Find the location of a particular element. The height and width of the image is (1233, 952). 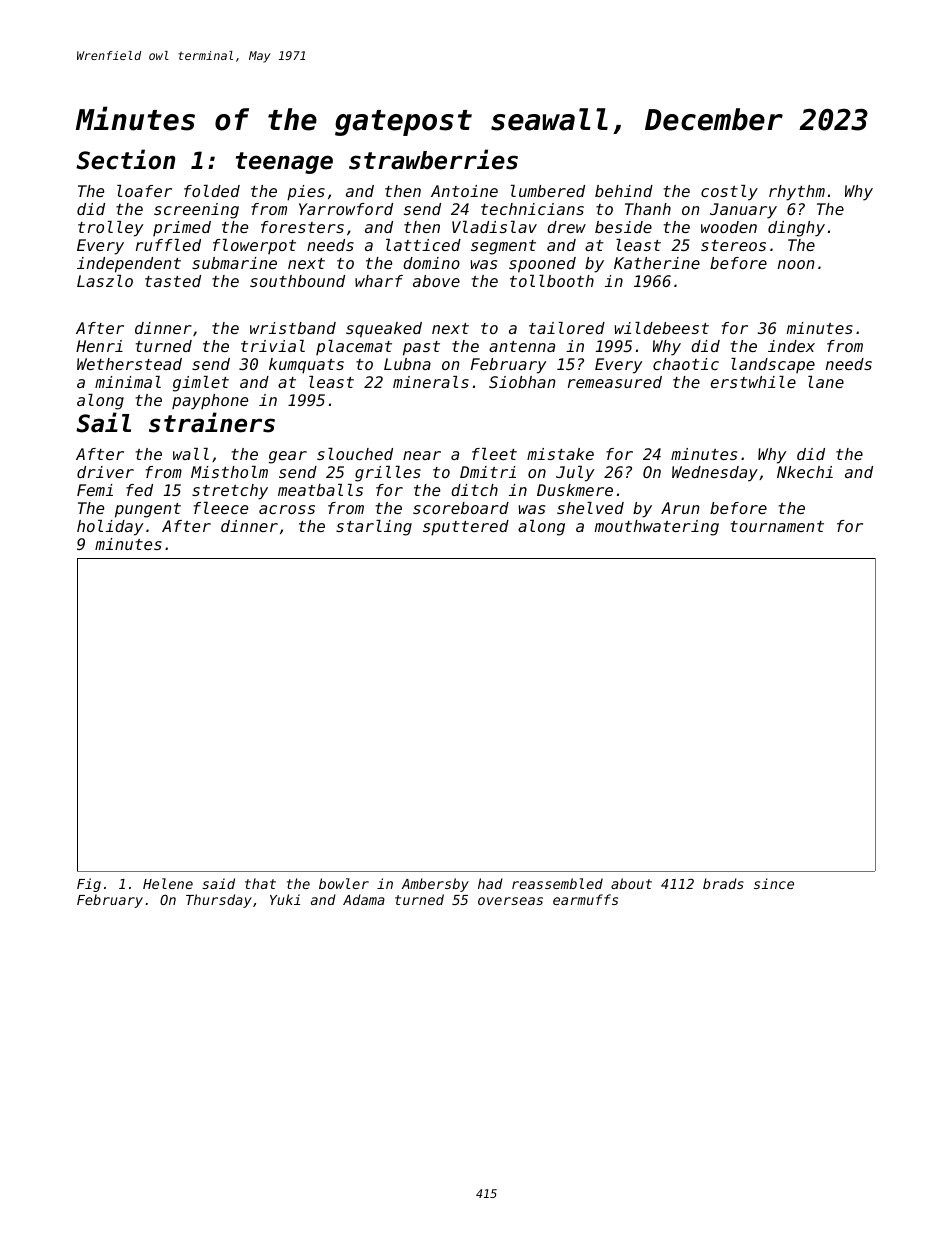

Lubna is located at coordinates (407, 364).
